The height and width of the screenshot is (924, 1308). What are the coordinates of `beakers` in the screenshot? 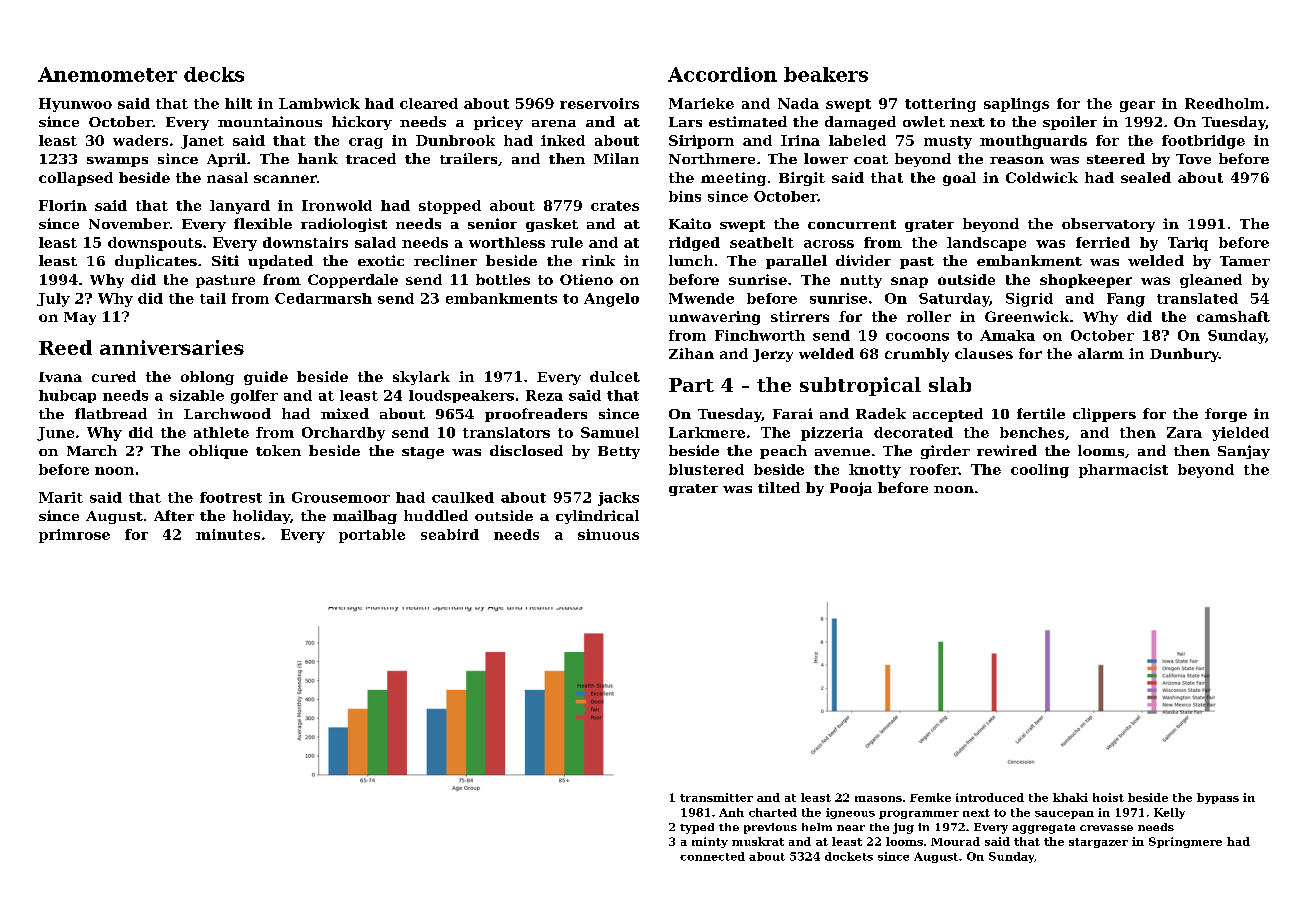 It's located at (826, 74).
